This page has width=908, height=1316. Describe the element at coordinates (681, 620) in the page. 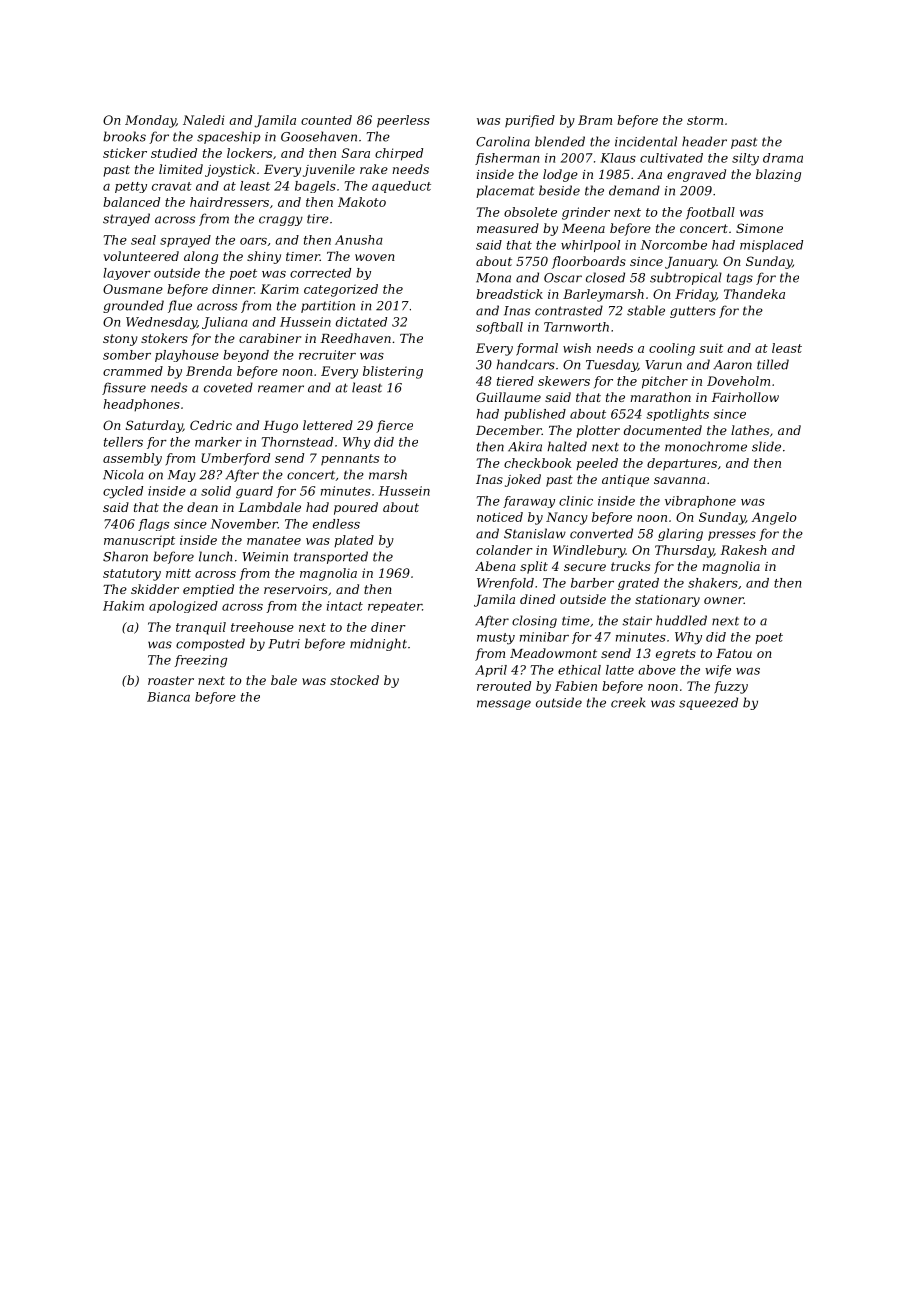

I see `huddled` at that location.
